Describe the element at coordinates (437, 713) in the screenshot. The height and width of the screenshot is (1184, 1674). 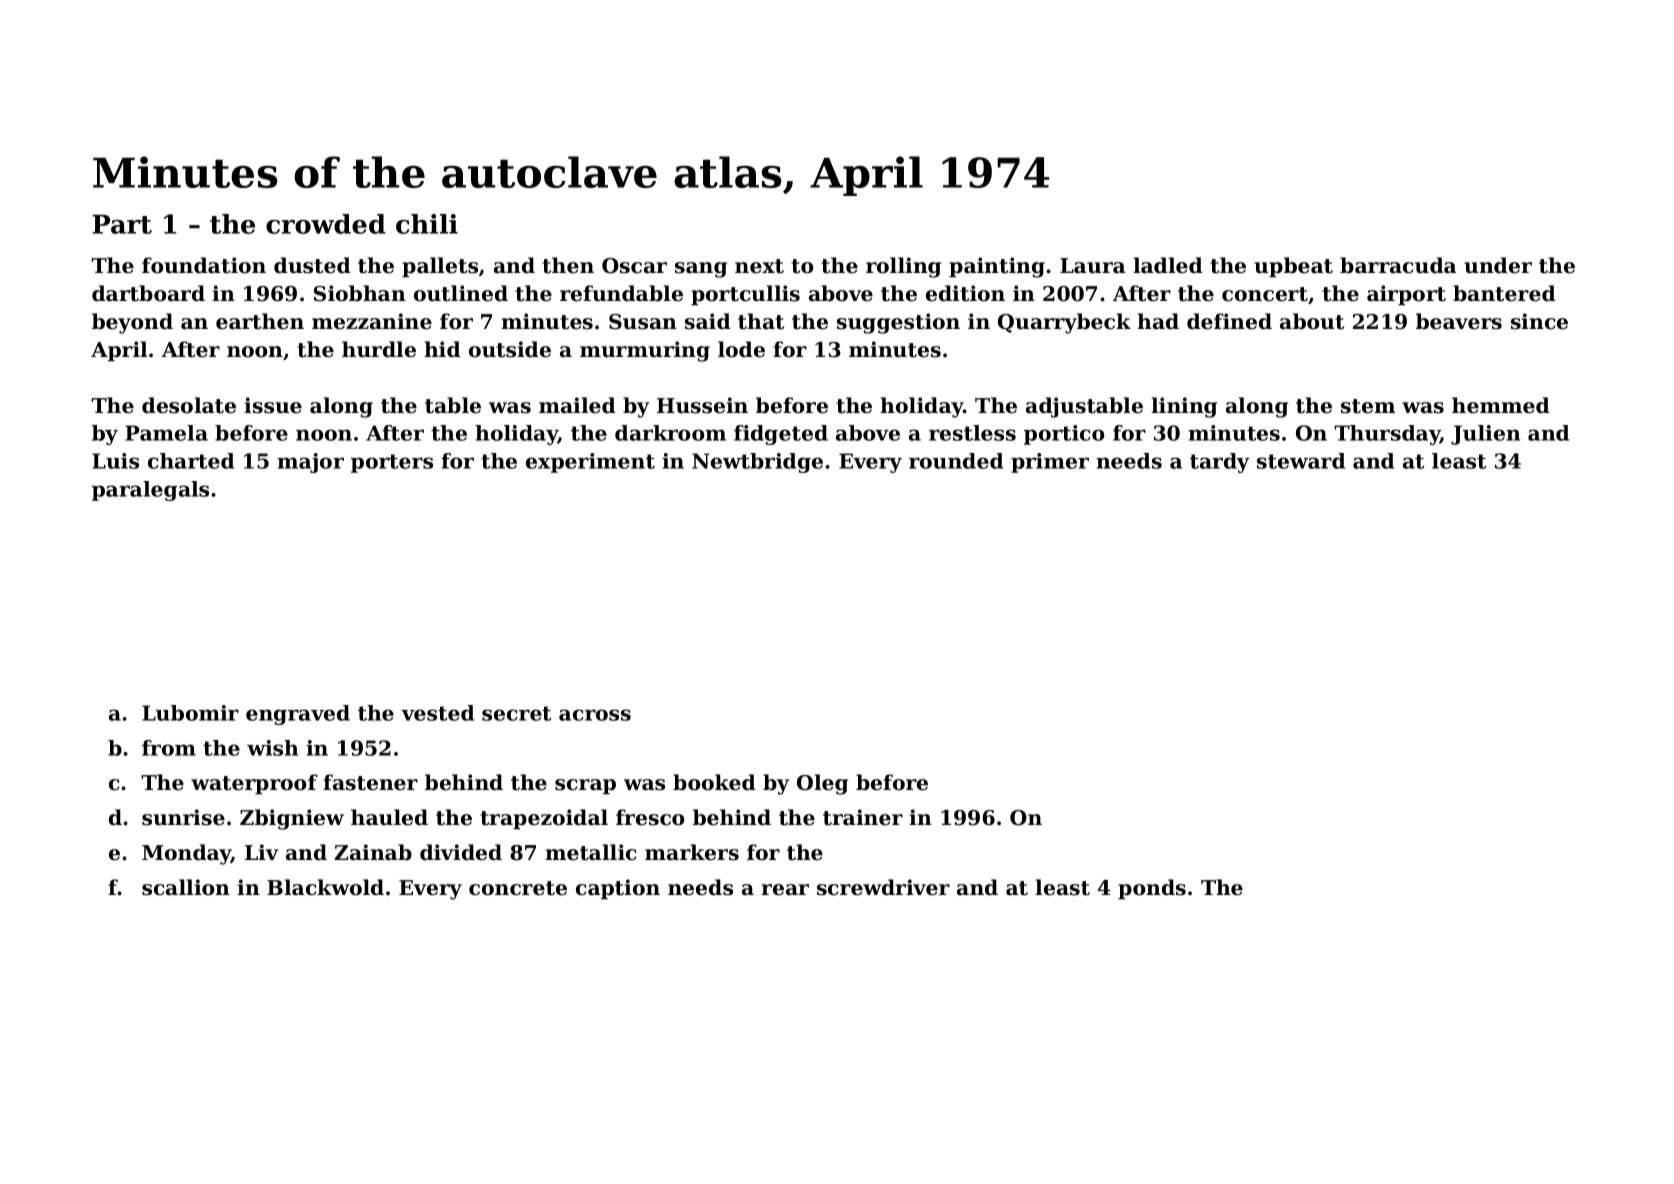
I see `vested` at that location.
